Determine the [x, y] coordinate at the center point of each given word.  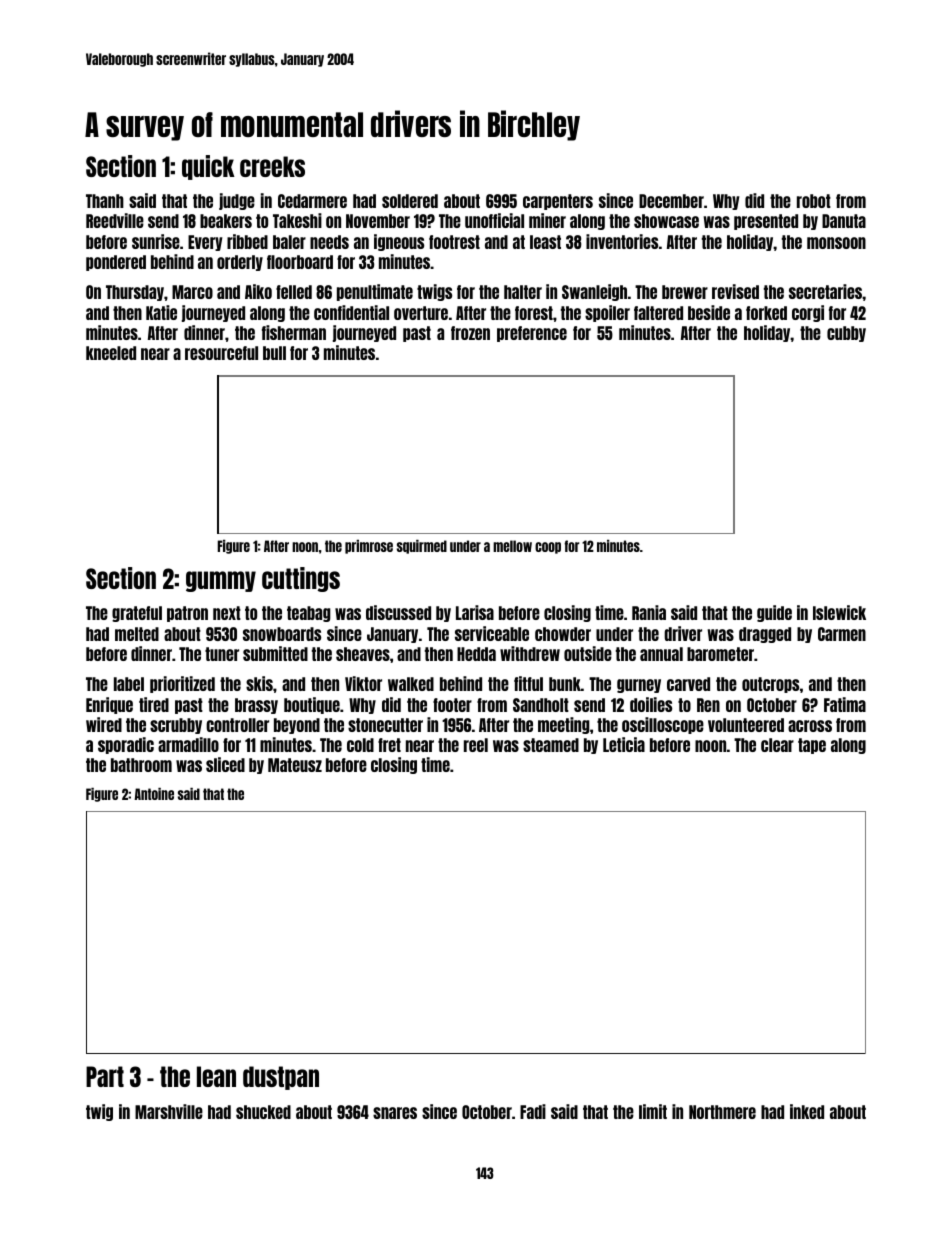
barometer [720, 654]
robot [814, 201]
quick [208, 167]
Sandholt [541, 705]
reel [476, 745]
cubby [846, 334]
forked [766, 313]
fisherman [294, 332]
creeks [272, 166]
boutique [312, 705]
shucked [263, 1112]
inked [807, 1111]
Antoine [154, 794]
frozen [470, 333]
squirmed [422, 547]
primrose [369, 547]
